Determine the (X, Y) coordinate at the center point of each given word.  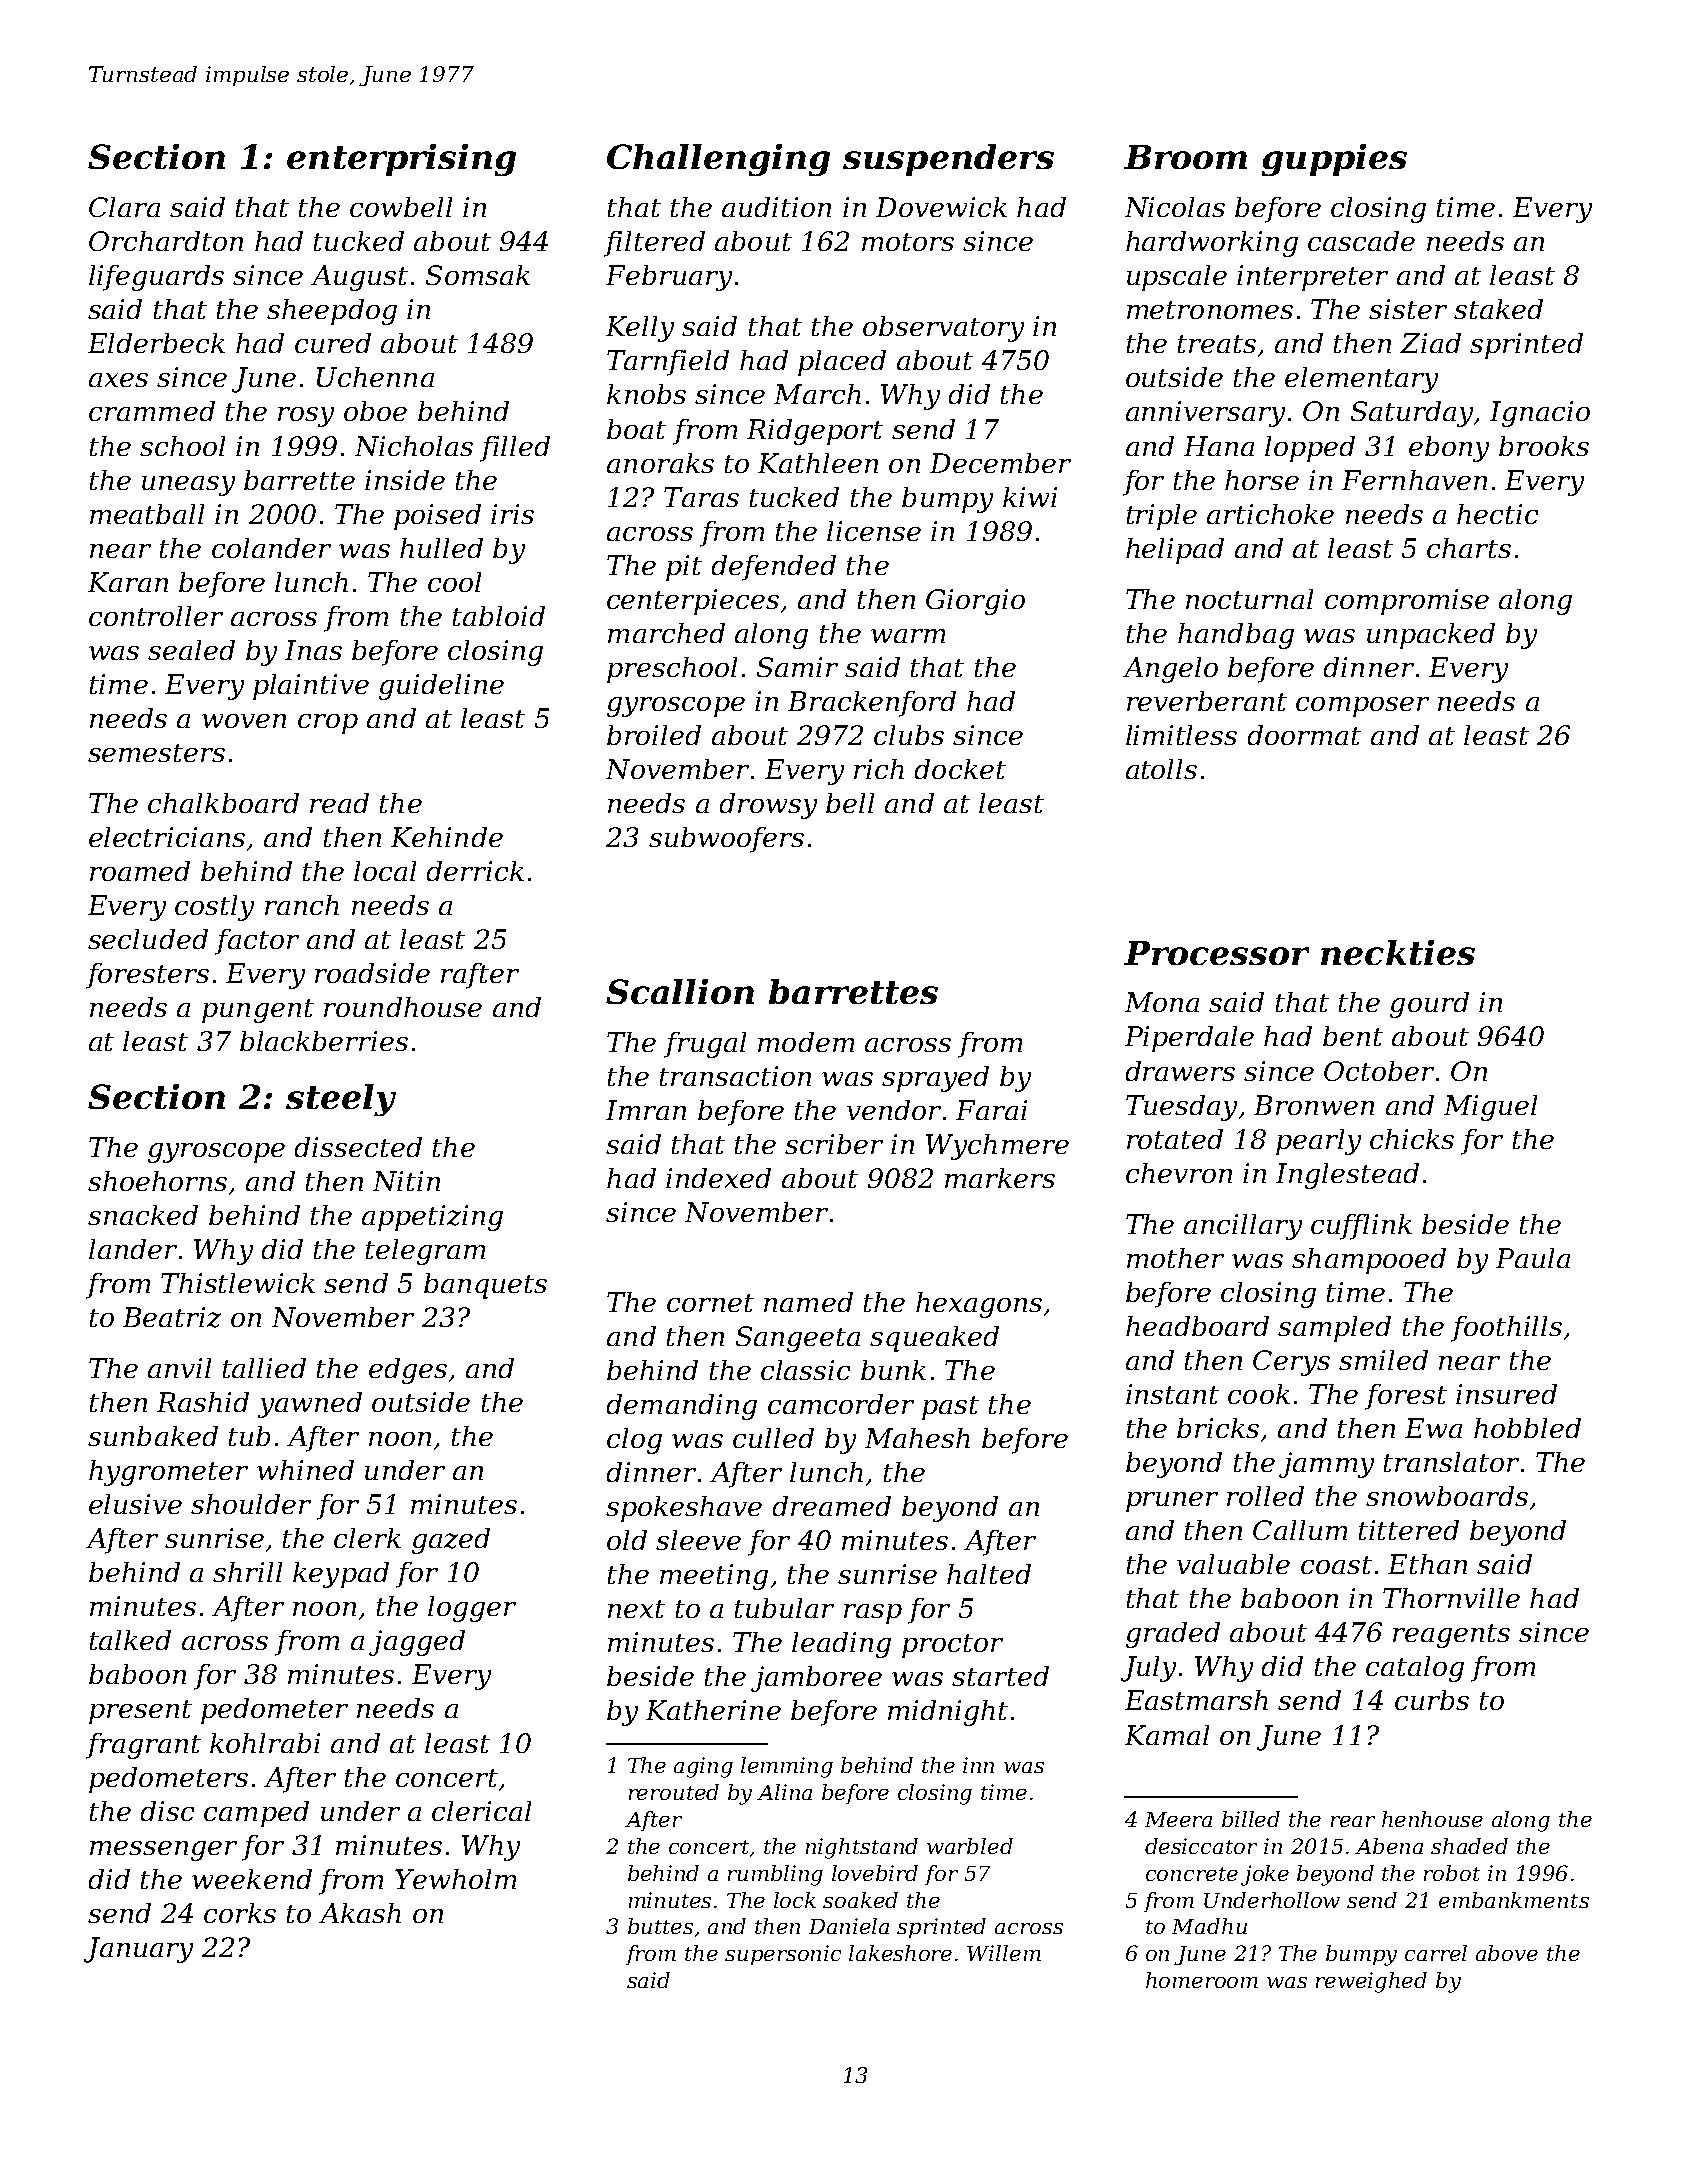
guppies (1334, 160)
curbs (1432, 1700)
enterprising (401, 160)
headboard (1197, 1326)
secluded (148, 939)
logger (472, 1609)
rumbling (775, 1875)
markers (1000, 1178)
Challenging (718, 160)
